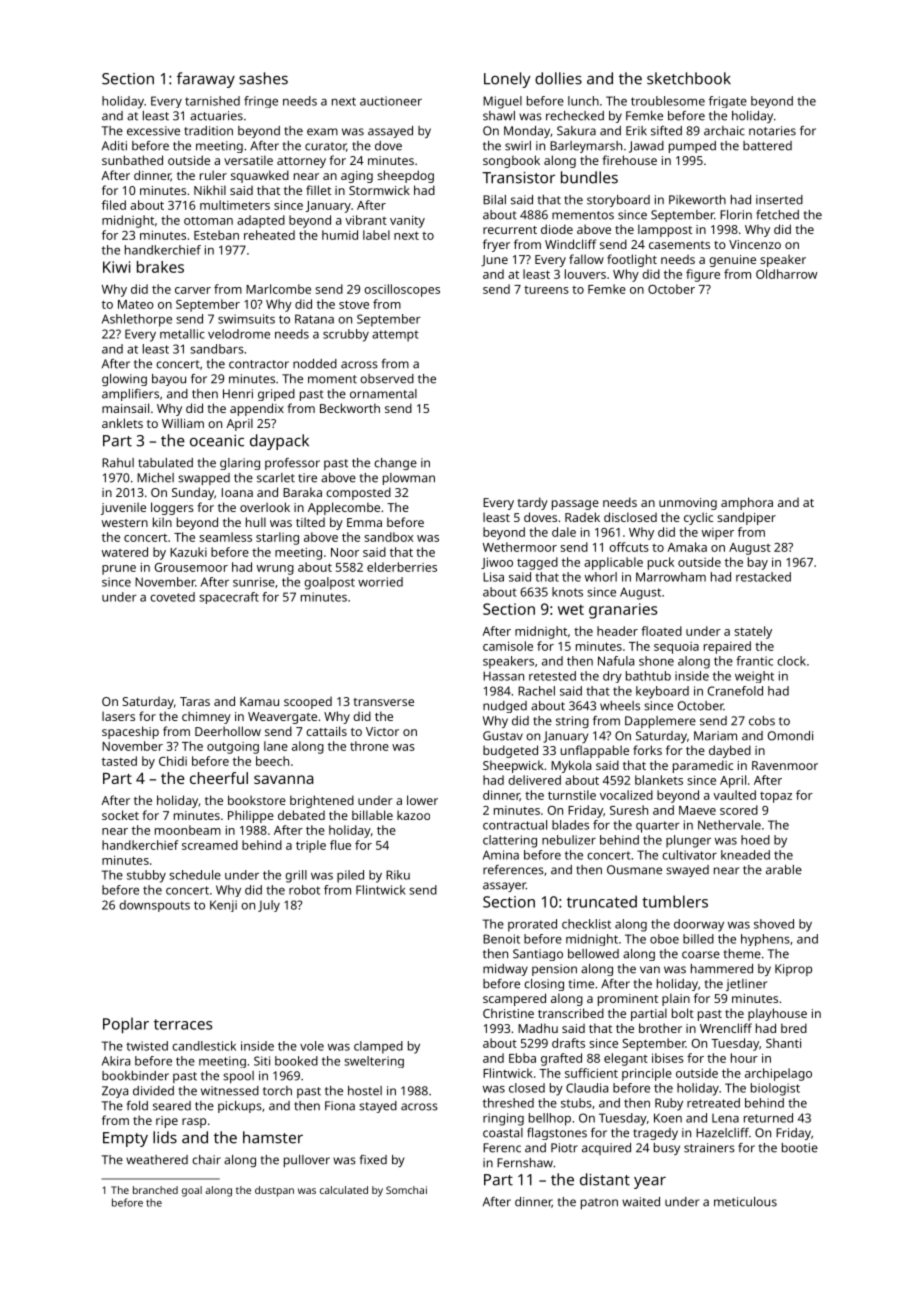 The height and width of the screenshot is (1308, 924). What do you see at coordinates (765, 940) in the screenshot?
I see `hyphens` at bounding box center [765, 940].
